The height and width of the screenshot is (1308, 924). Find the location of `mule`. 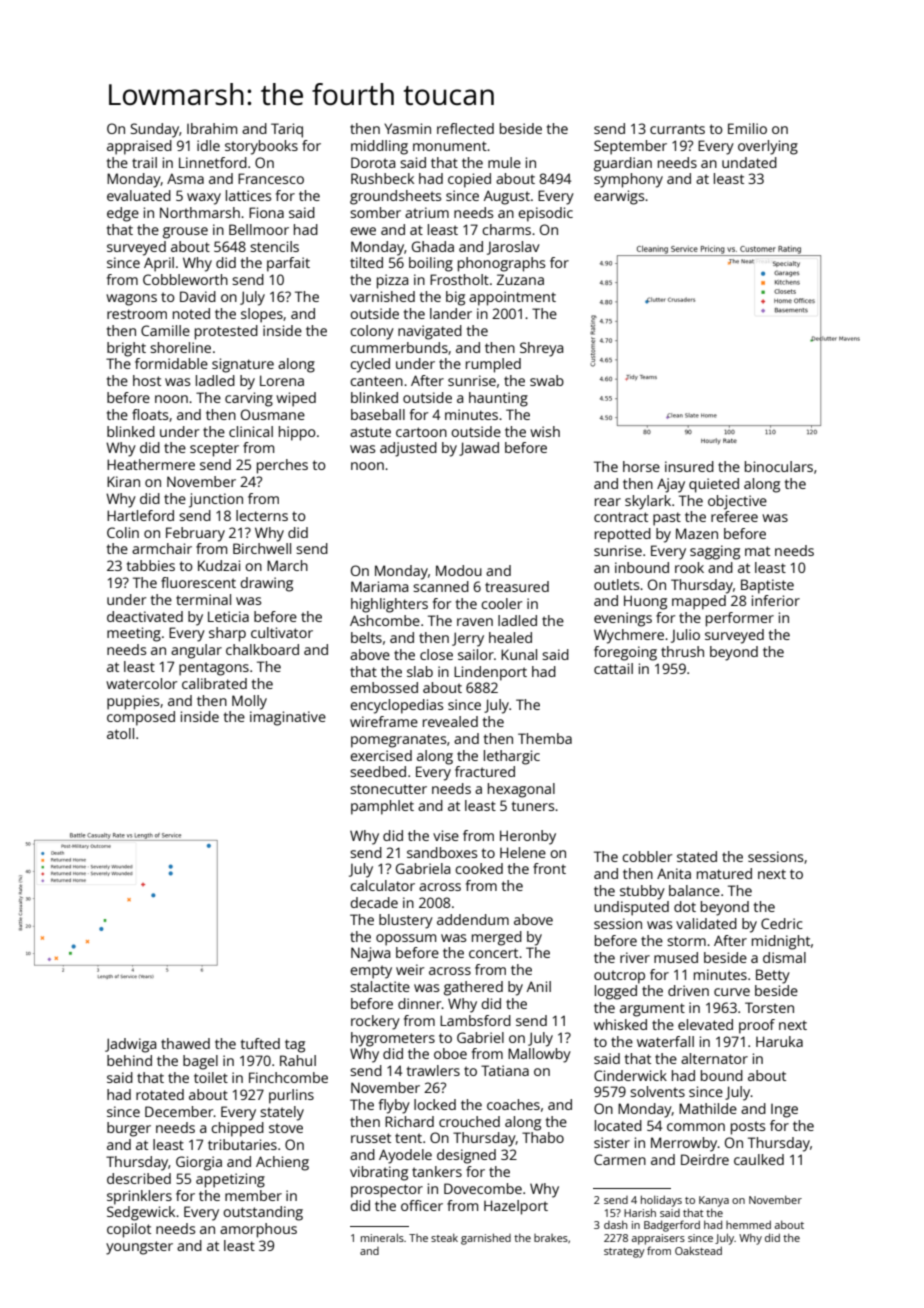

mule is located at coordinates (504, 162).
